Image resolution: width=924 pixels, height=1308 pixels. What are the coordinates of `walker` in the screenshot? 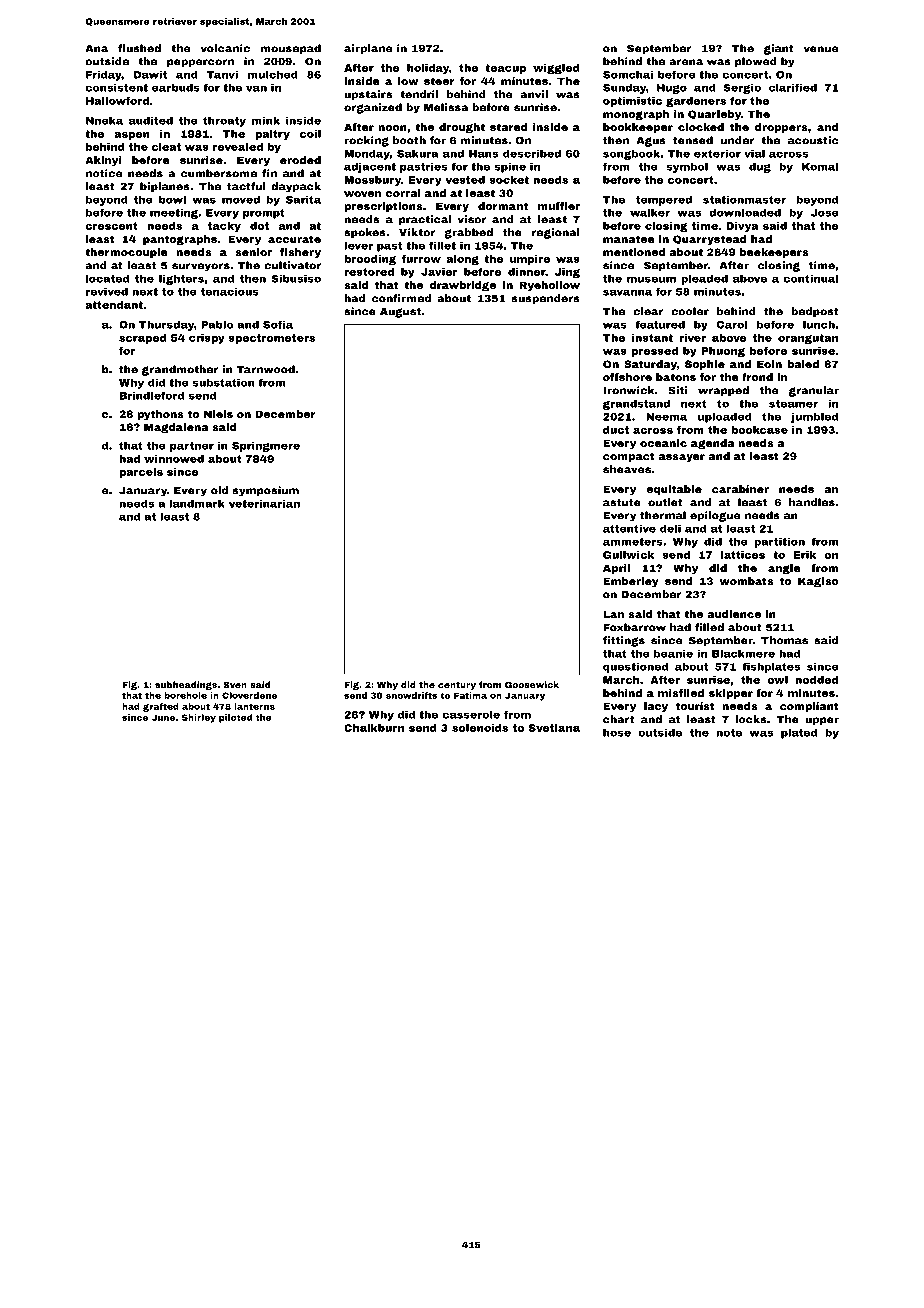 It's located at (650, 213).
